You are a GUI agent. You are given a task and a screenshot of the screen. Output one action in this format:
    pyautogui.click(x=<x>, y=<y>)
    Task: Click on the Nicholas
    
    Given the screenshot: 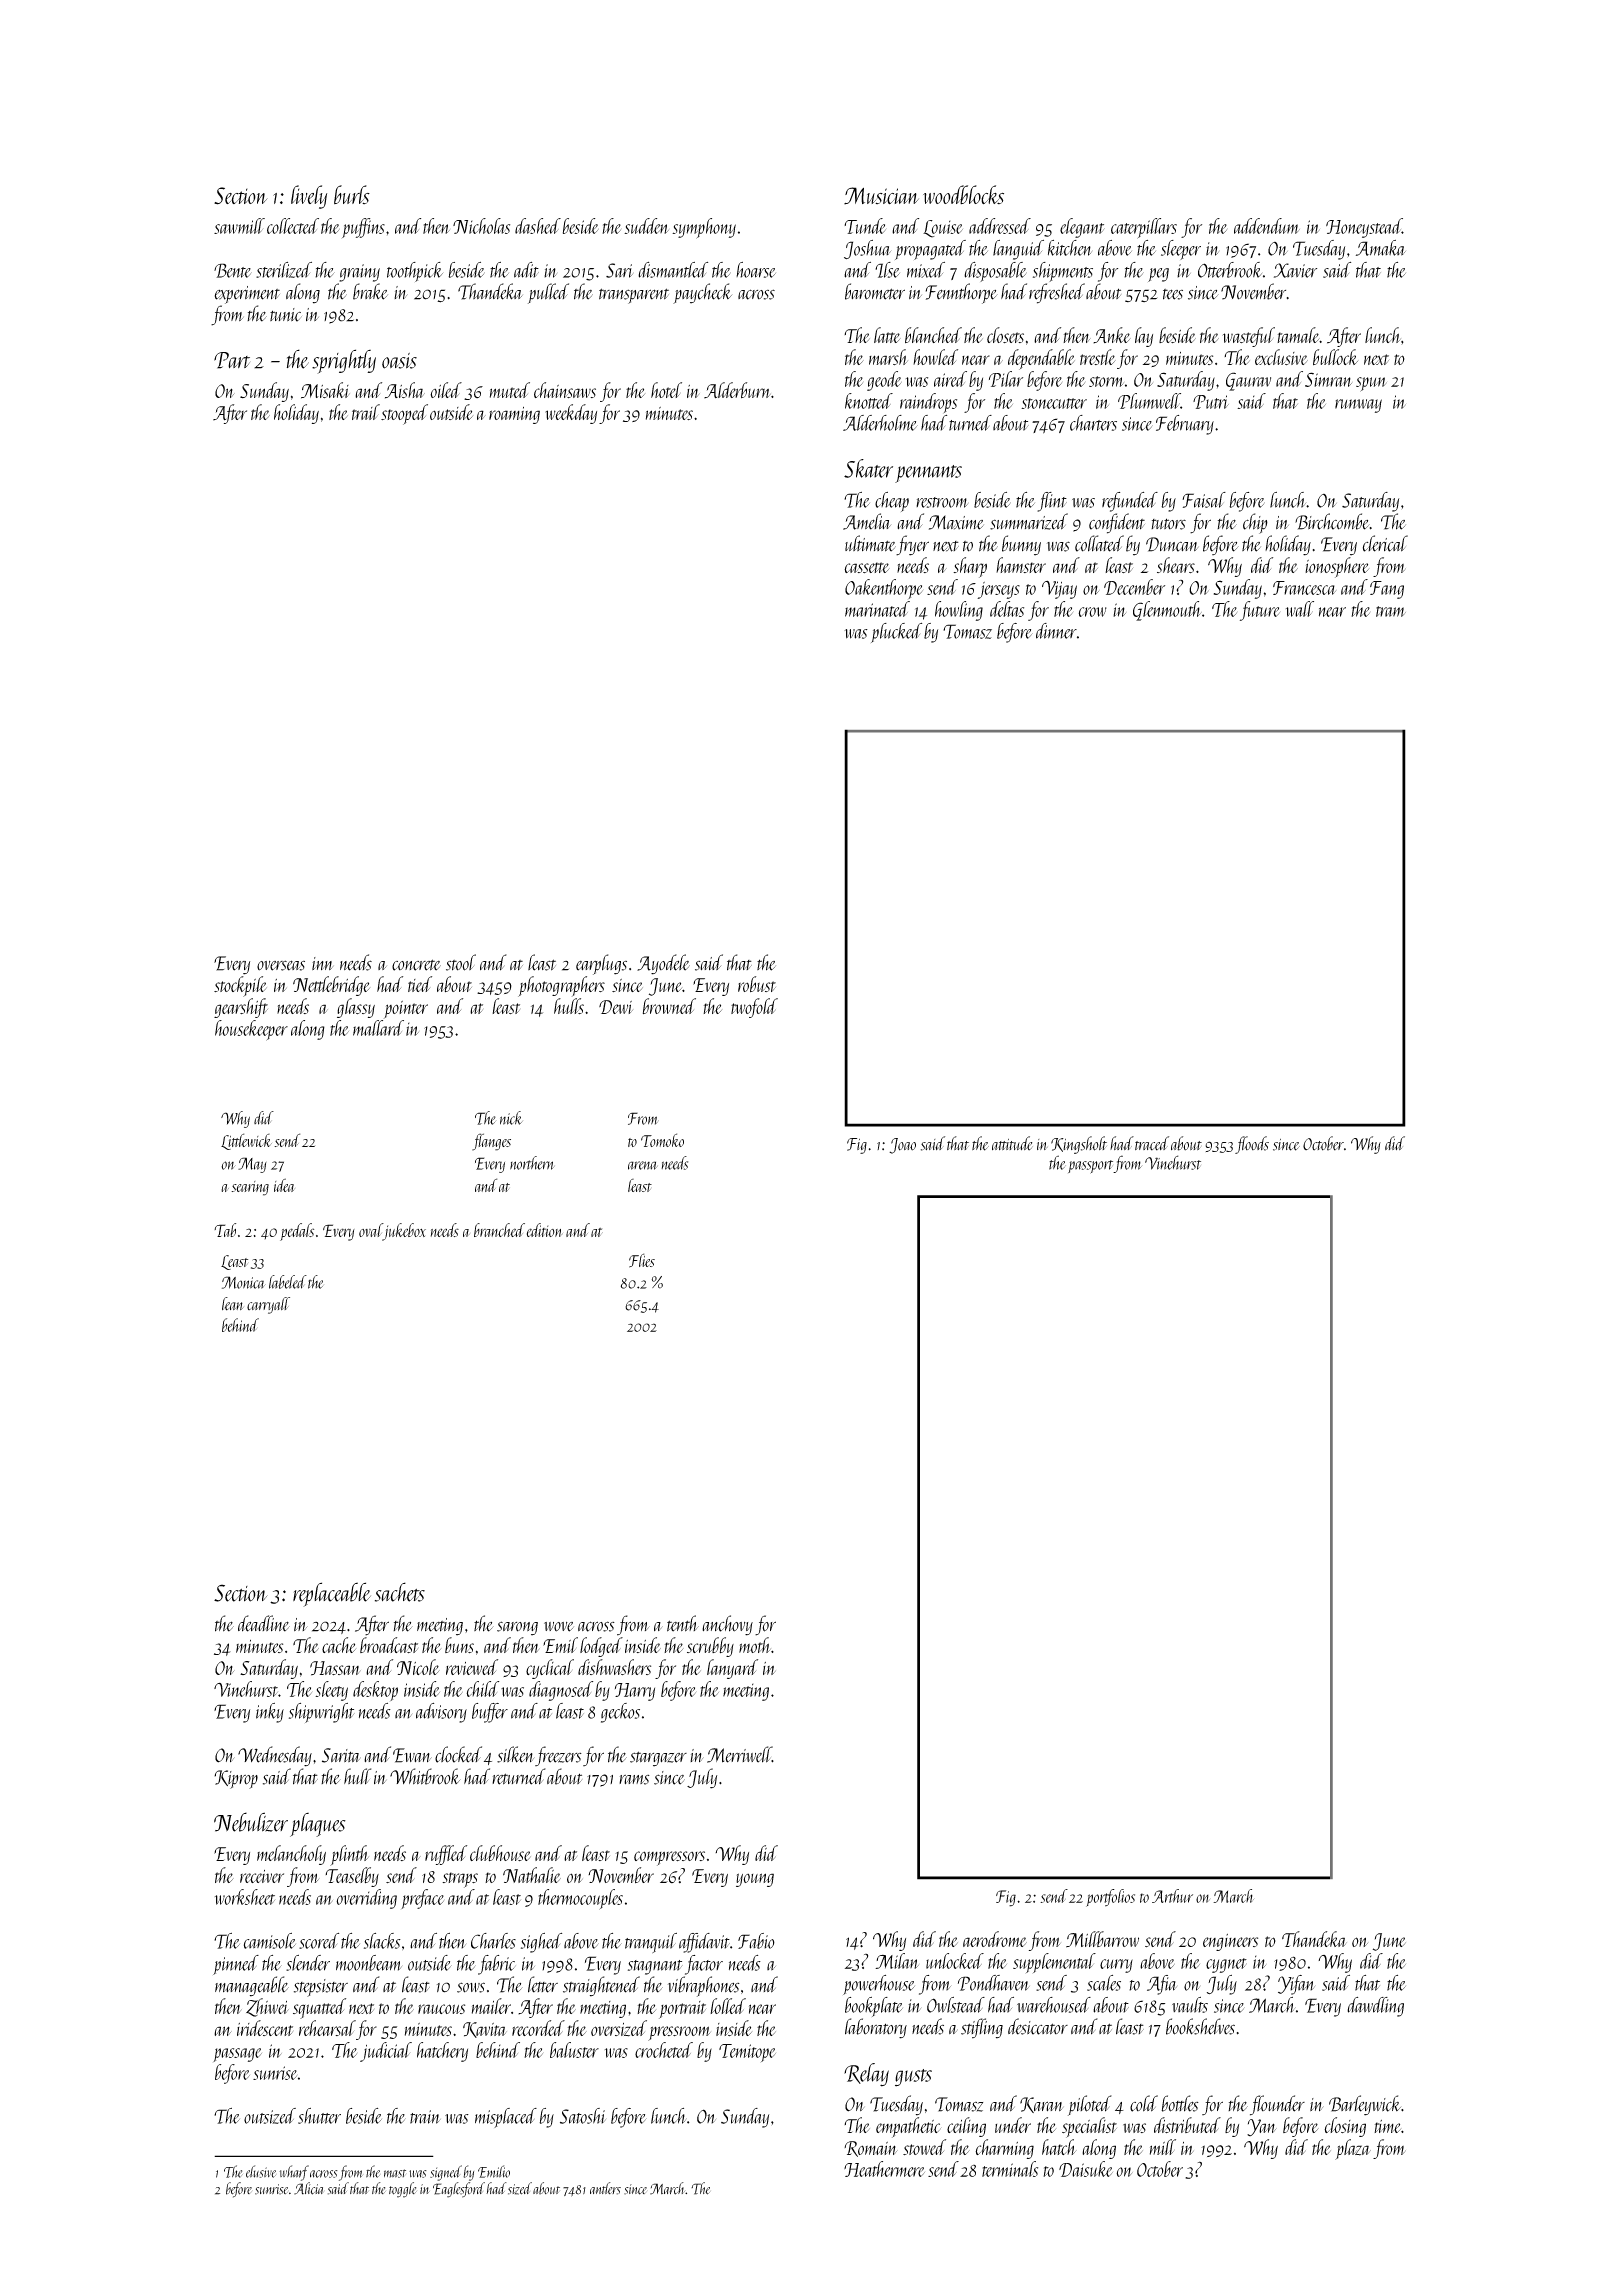 What is the action you would take?
    pyautogui.click(x=481, y=226)
